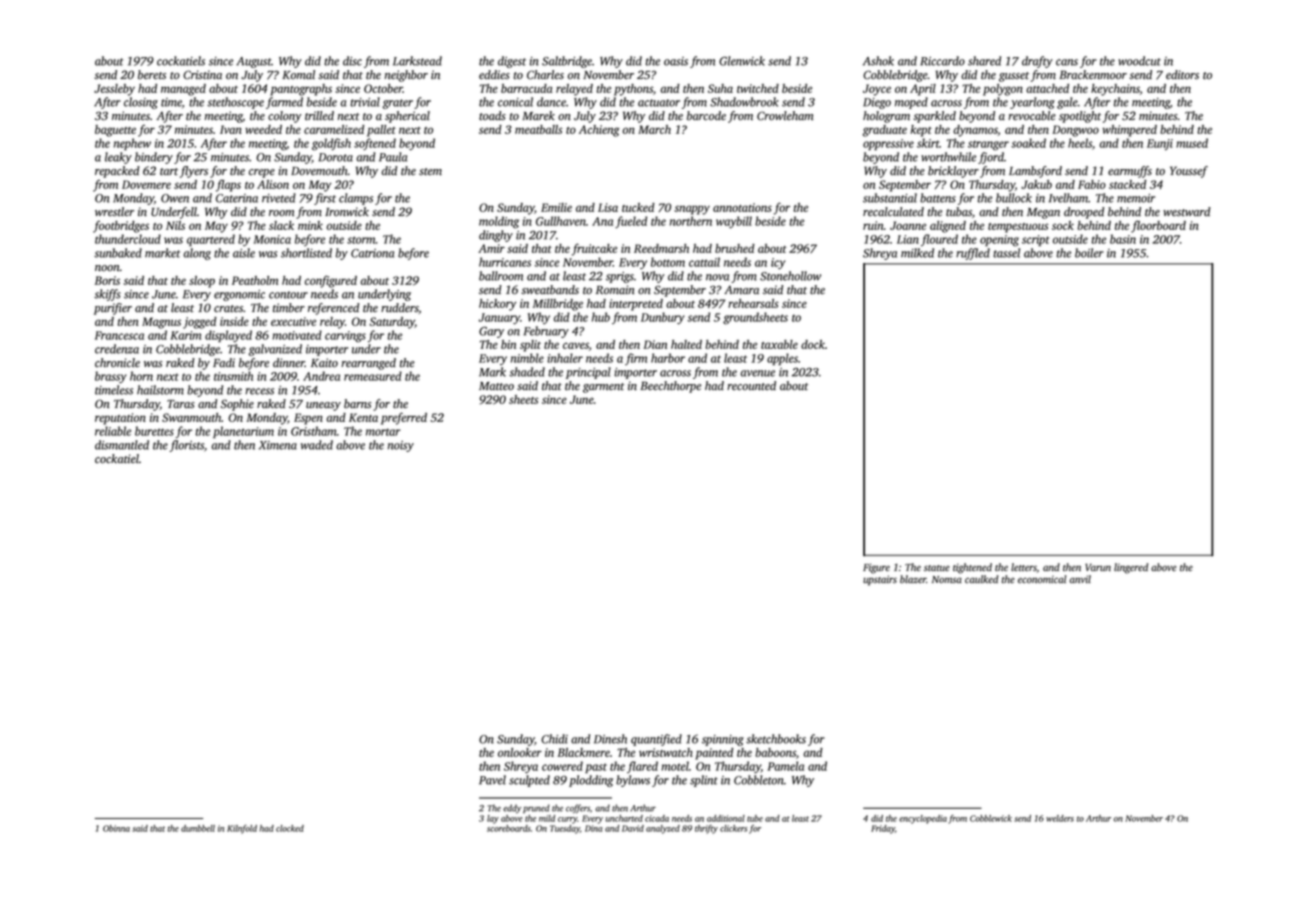  Describe the element at coordinates (813, 344) in the screenshot. I see `dock` at that location.
